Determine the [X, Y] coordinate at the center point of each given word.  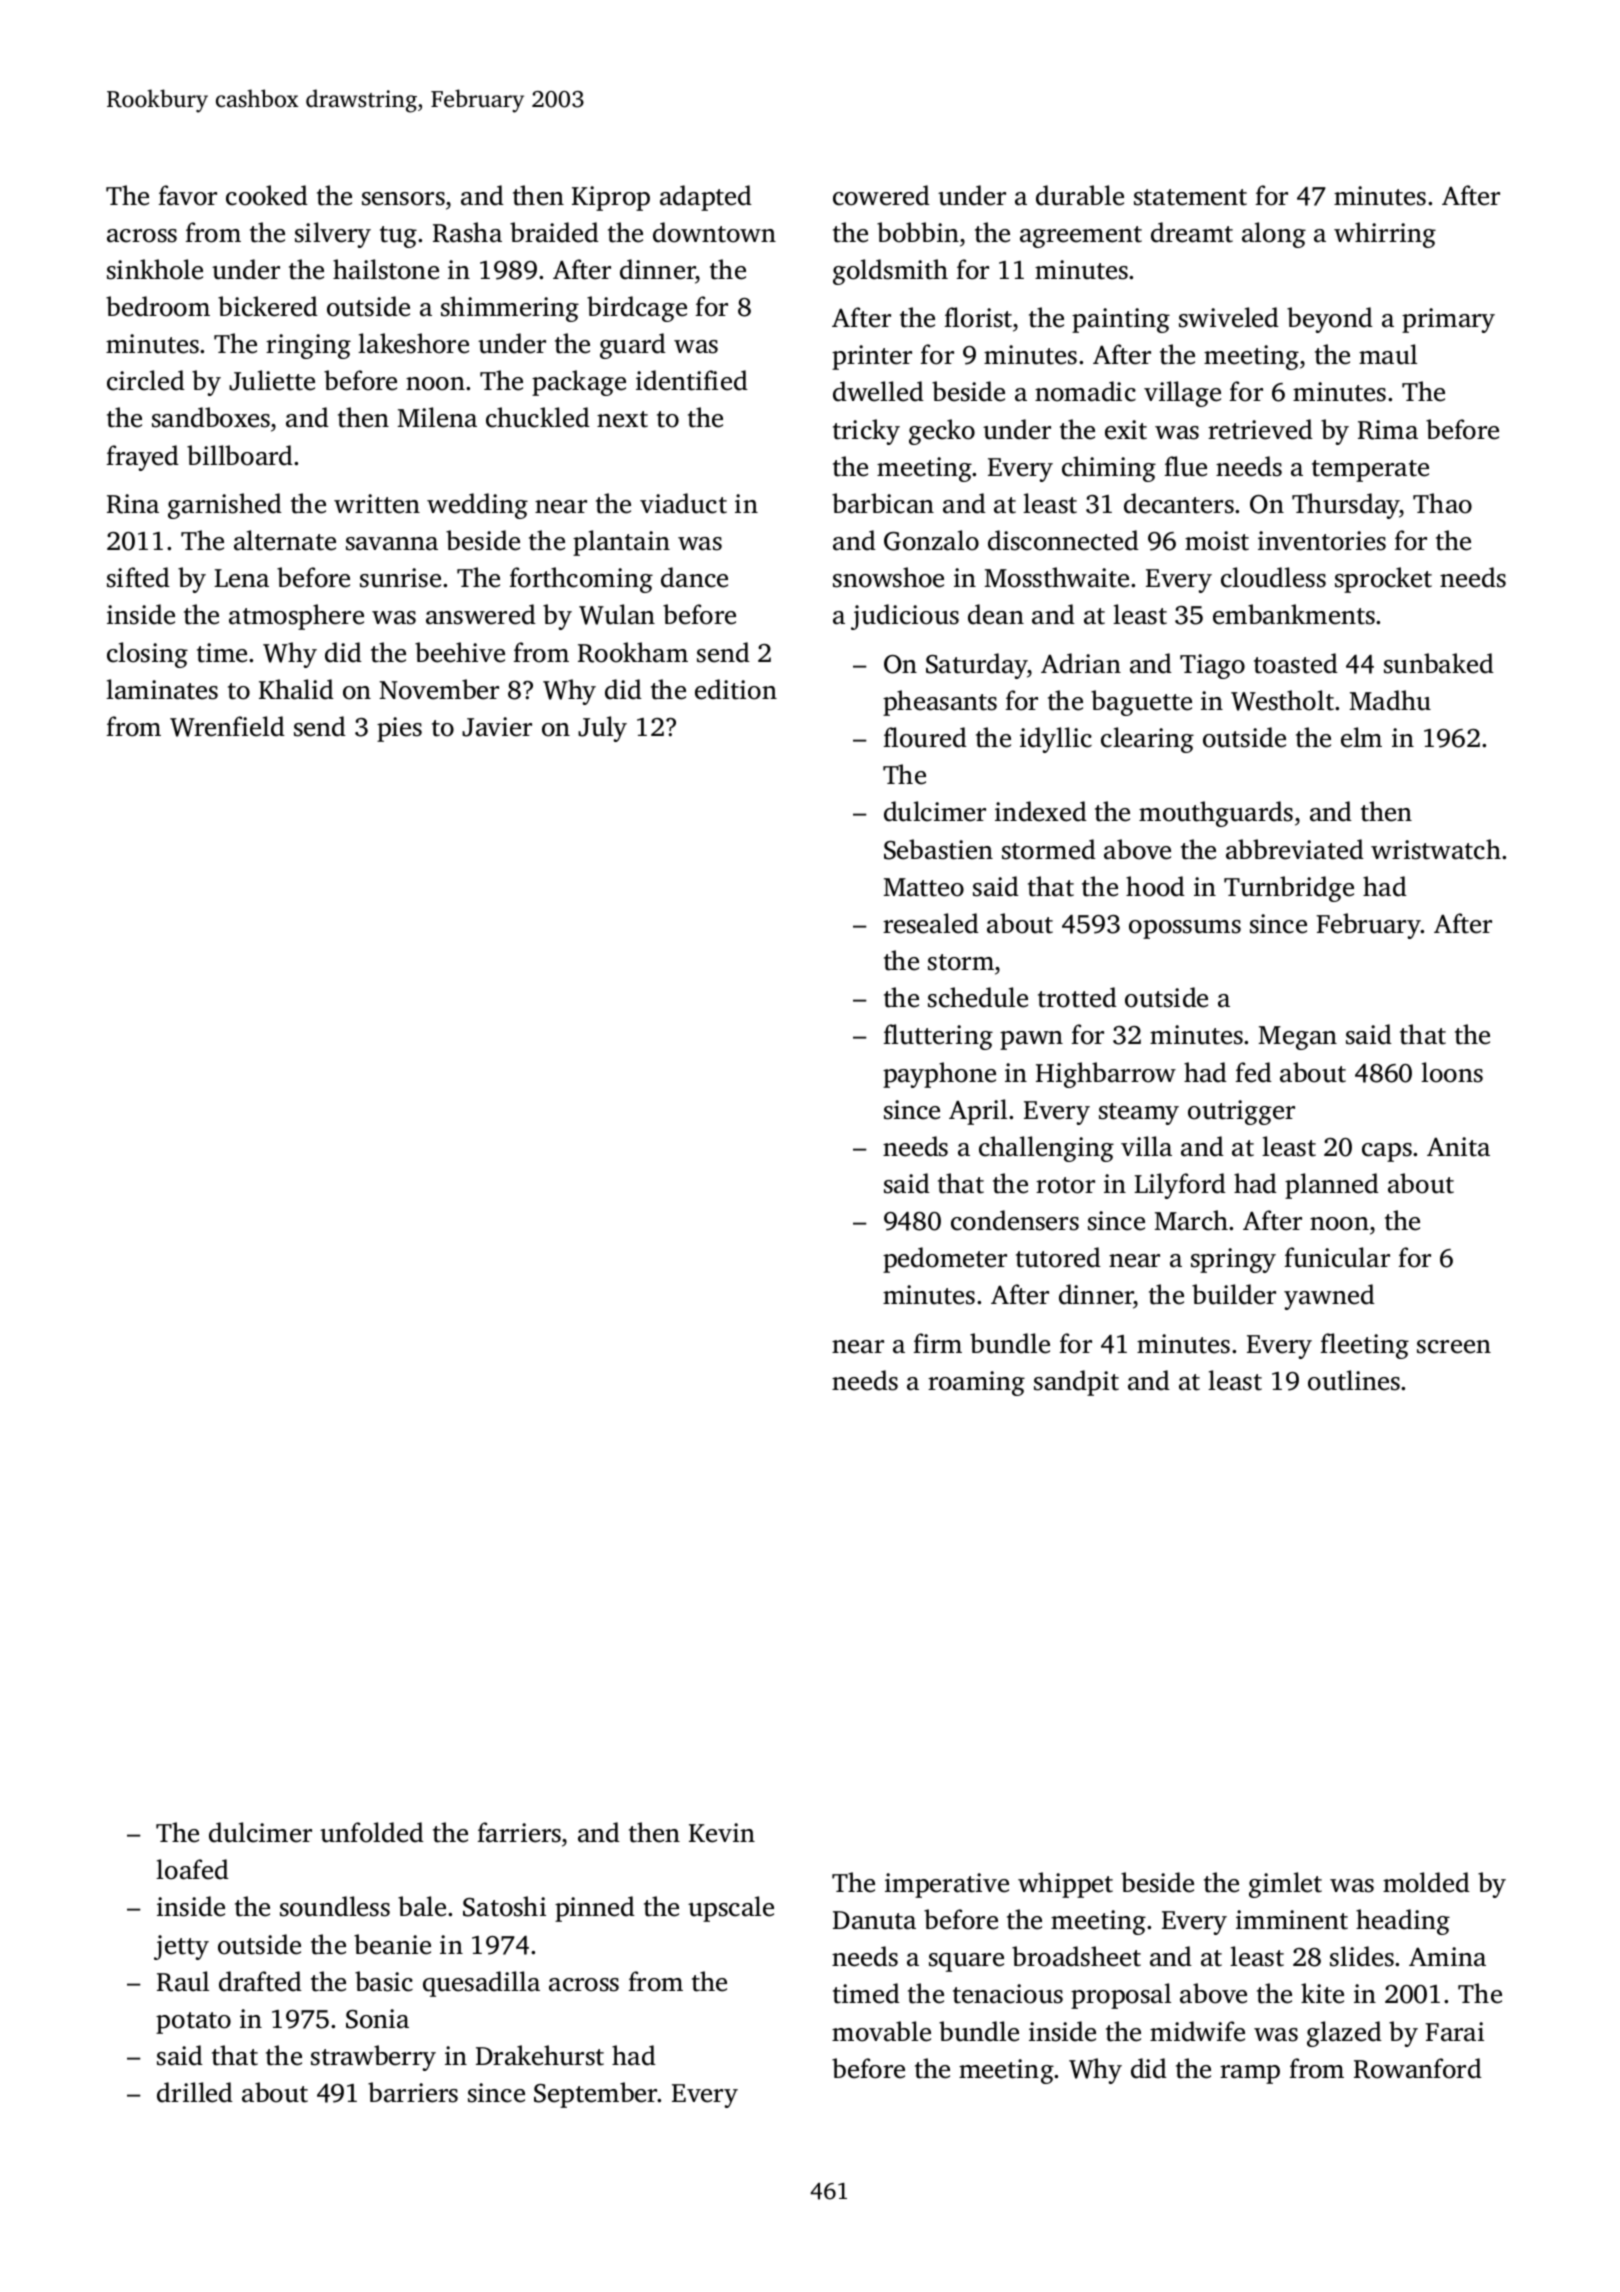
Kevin [722, 1833]
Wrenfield [227, 726]
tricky [866, 432]
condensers [1015, 1220]
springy [1233, 1260]
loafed [192, 1869]
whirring [1385, 235]
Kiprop [611, 198]
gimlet [1285, 1885]
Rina [133, 504]
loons [1452, 1072]
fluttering [938, 1037]
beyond [1330, 320]
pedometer [945, 1260]
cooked [267, 195]
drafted [260, 1981]
